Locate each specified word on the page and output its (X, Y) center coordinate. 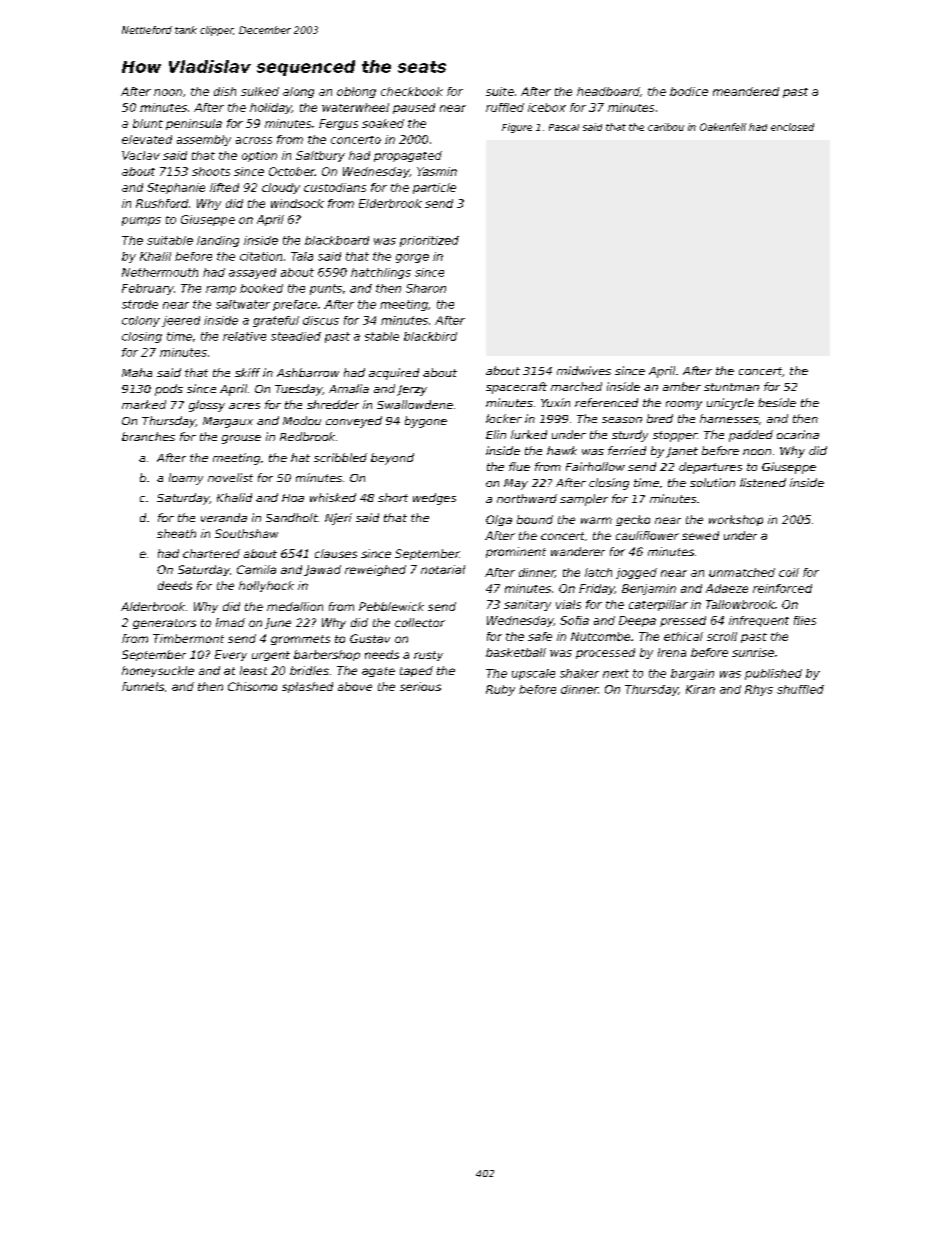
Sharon (426, 288)
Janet (682, 452)
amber (682, 386)
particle (434, 188)
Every (231, 655)
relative (244, 336)
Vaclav (141, 155)
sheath (176, 533)
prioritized (429, 241)
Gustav (370, 638)
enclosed (792, 127)
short (393, 497)
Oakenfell (723, 127)
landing (218, 241)
